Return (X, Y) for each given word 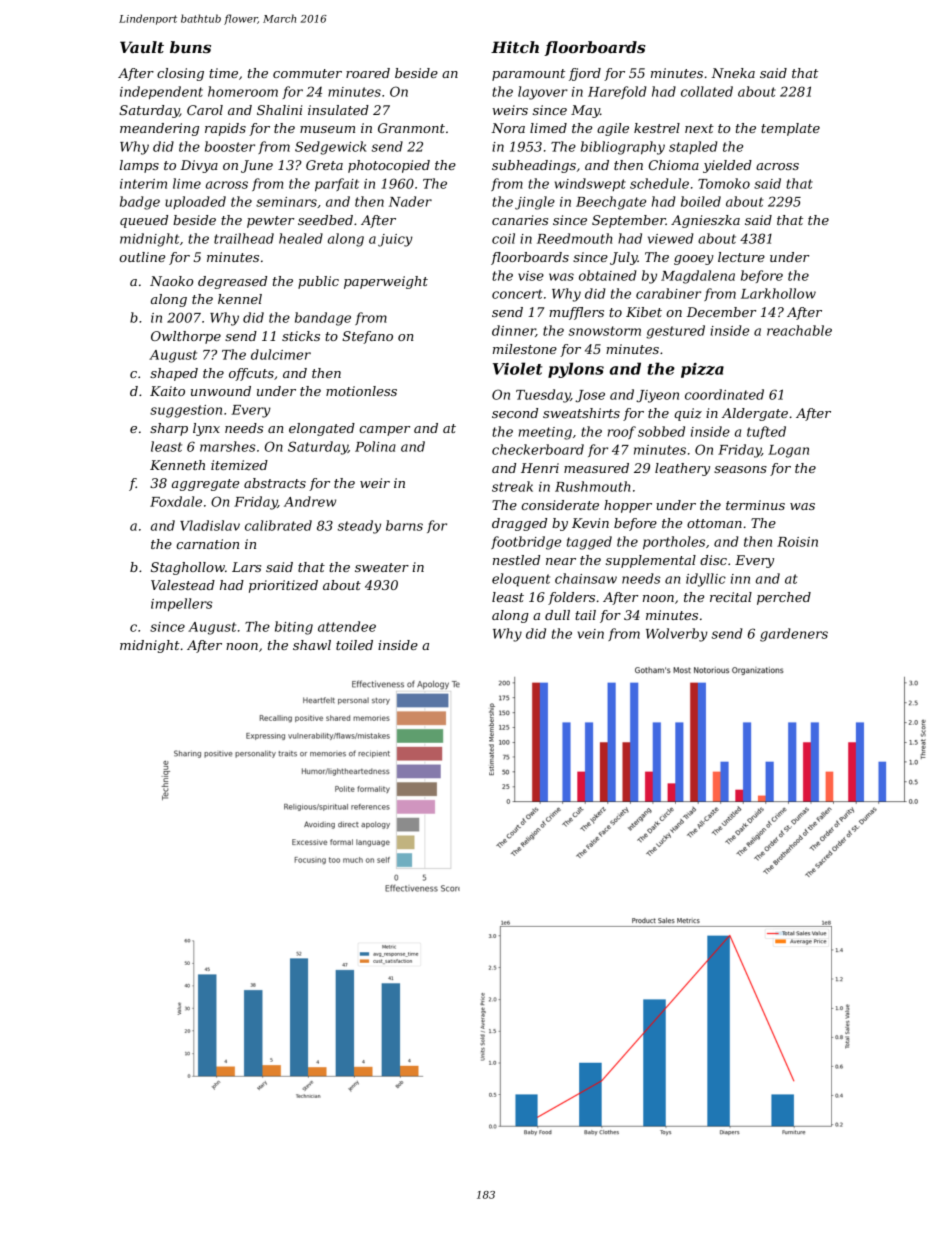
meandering (159, 129)
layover (543, 93)
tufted (766, 432)
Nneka (733, 73)
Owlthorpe (186, 337)
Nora (508, 128)
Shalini (279, 110)
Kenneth (177, 465)
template (790, 129)
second (515, 413)
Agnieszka (705, 221)
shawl (312, 645)
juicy (395, 240)
